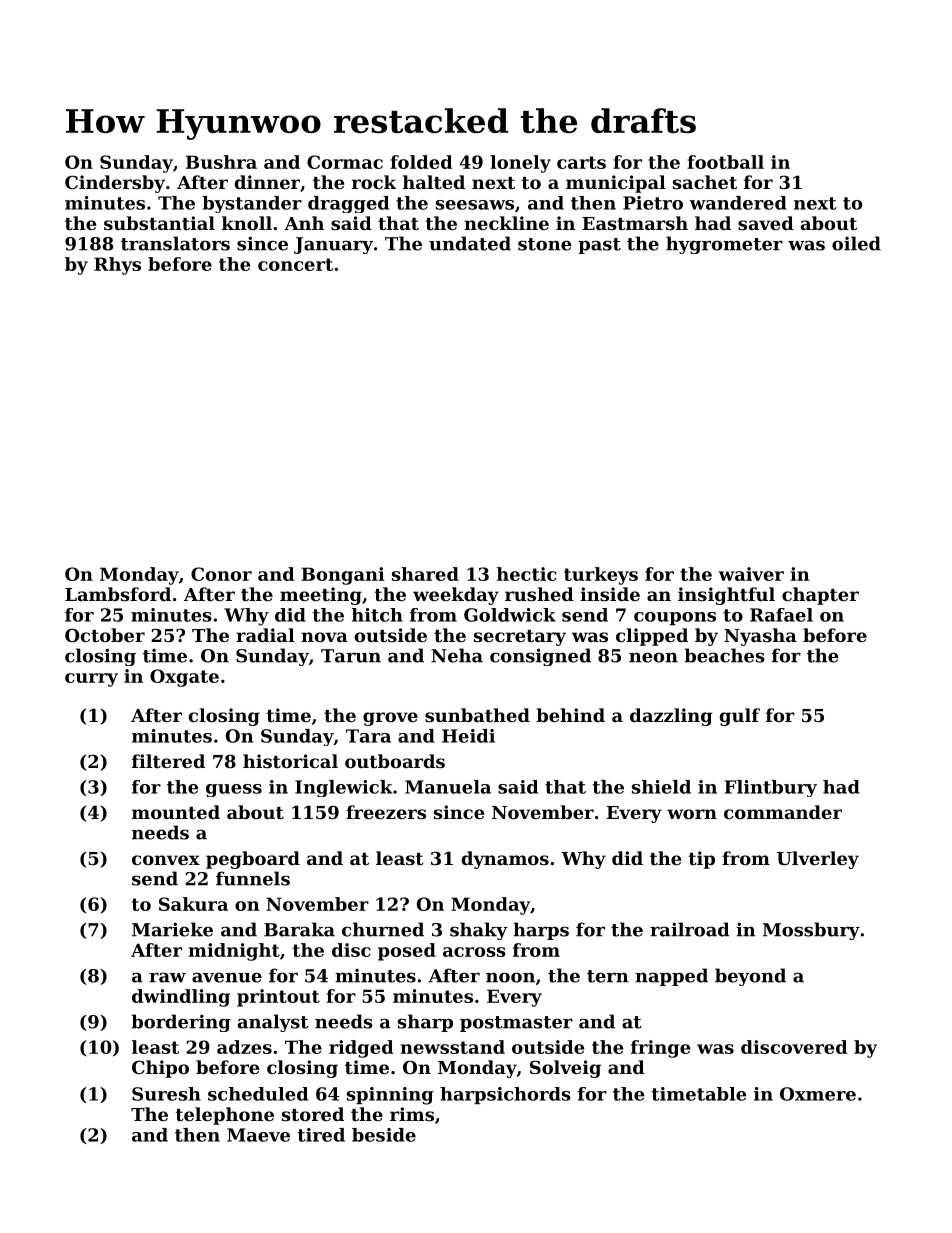 This document has height=1233, width=952. I want to click on folded, so click(421, 162).
